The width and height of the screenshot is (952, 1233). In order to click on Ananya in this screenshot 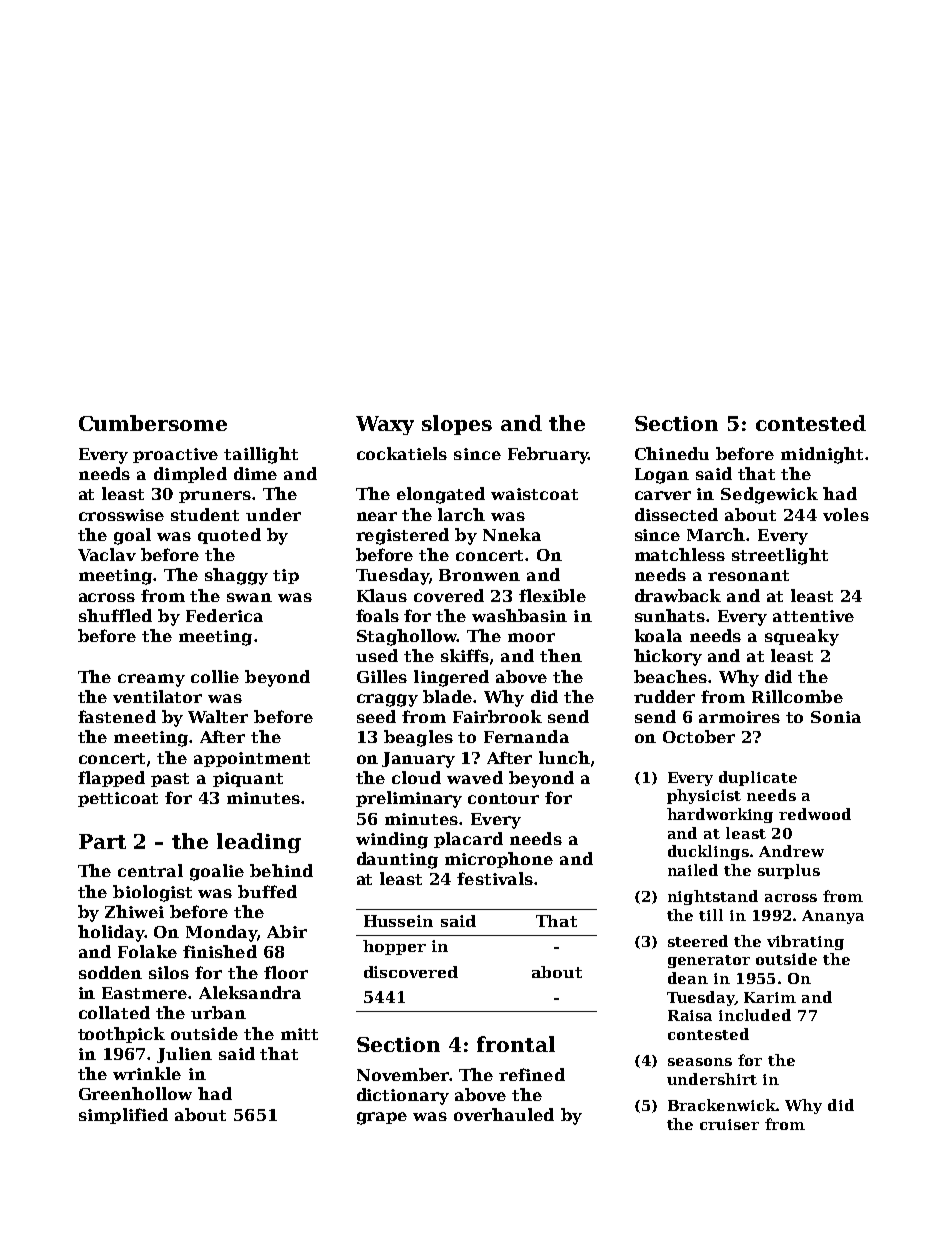, I will do `click(833, 917)`.
